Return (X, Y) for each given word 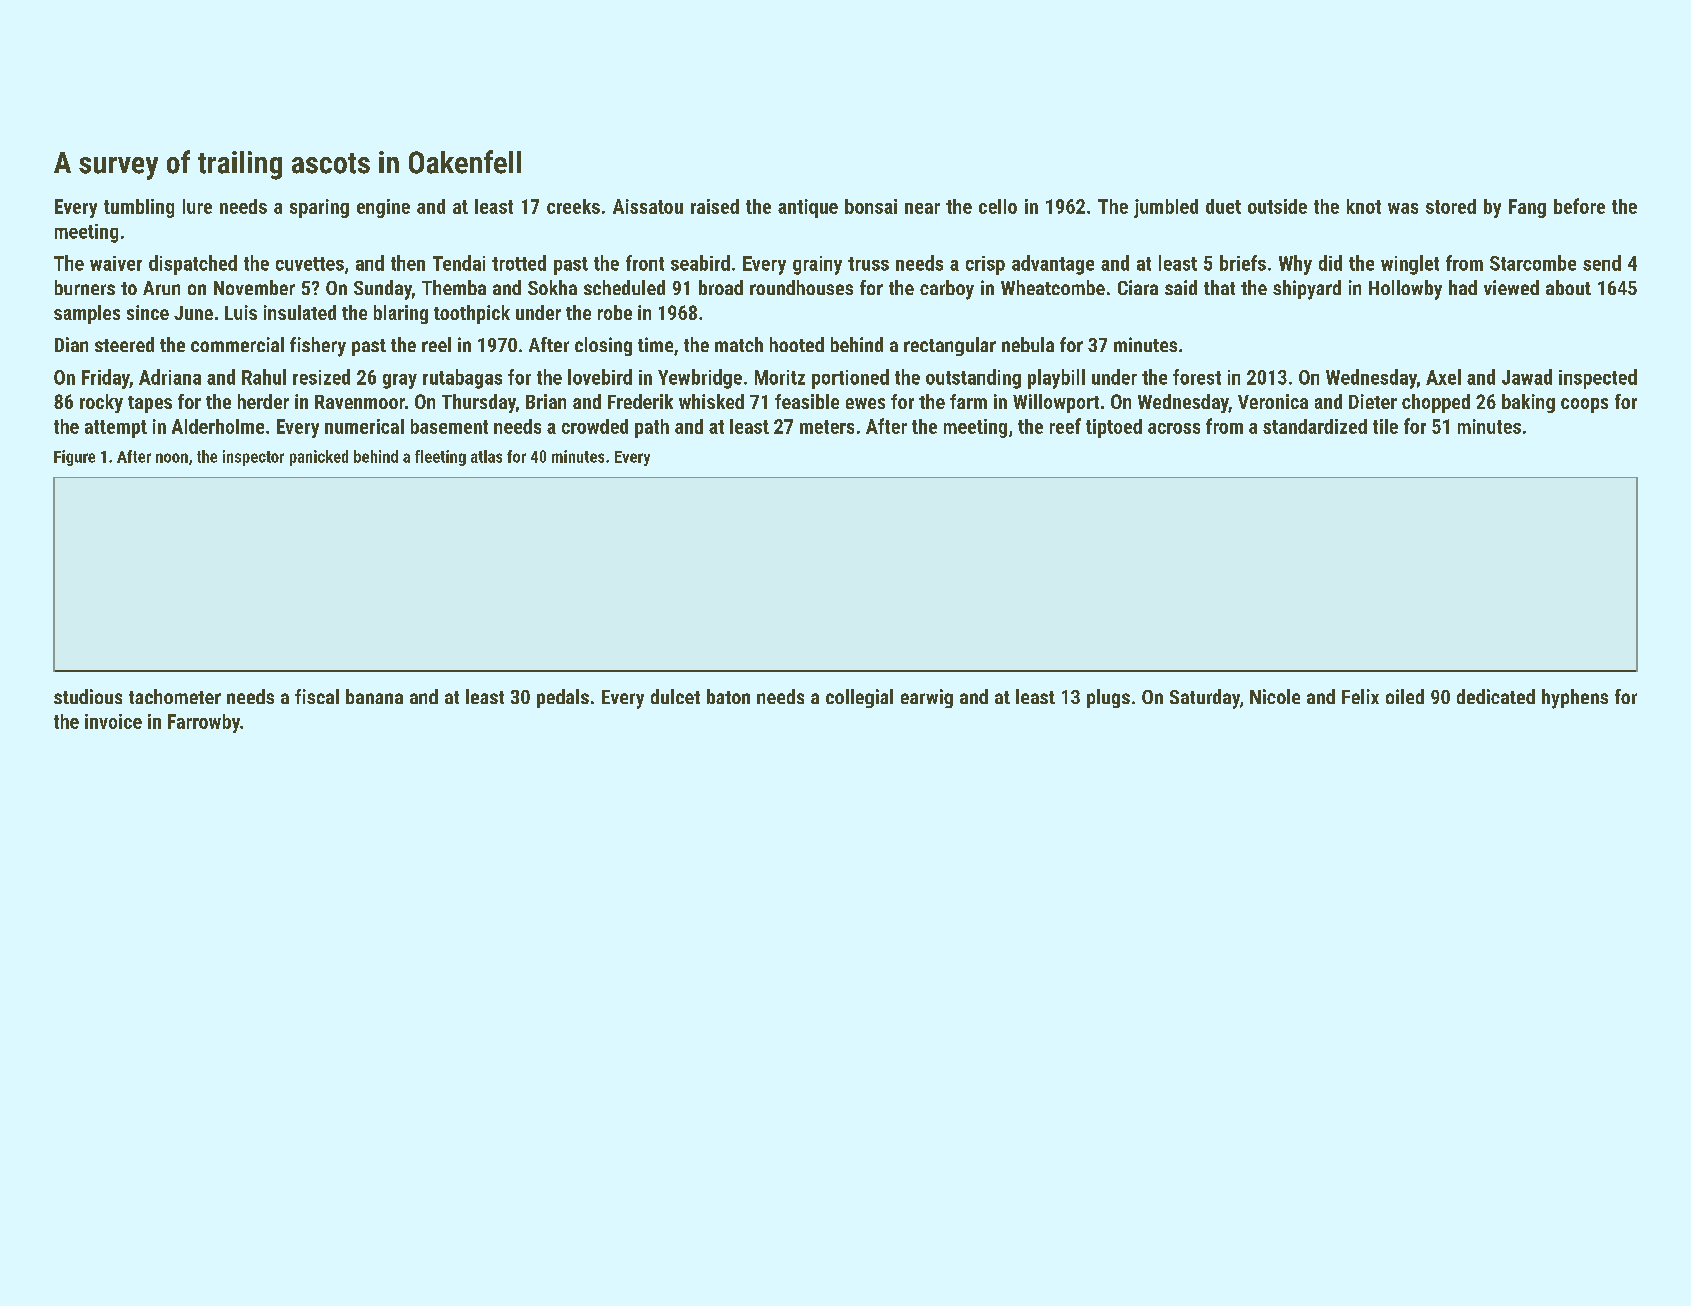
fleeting (440, 458)
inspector (253, 458)
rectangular (950, 346)
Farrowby (204, 723)
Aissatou (648, 206)
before (1579, 206)
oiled (1405, 696)
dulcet (675, 696)
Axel (1443, 377)
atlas (486, 456)
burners (85, 287)
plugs (1108, 698)
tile (1385, 426)
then (408, 263)
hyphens (1575, 699)
